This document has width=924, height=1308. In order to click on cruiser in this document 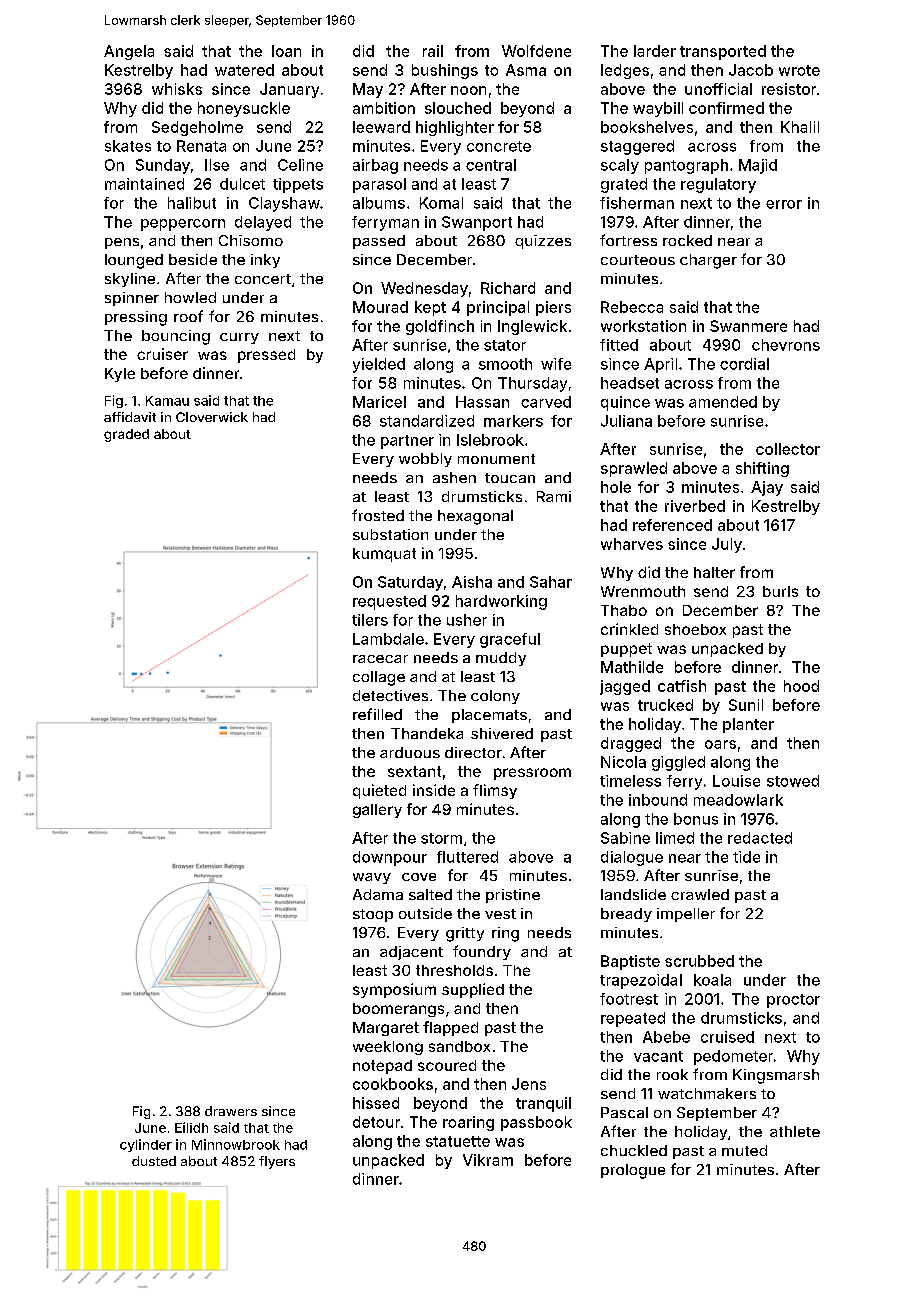, I will do `click(162, 354)`.
